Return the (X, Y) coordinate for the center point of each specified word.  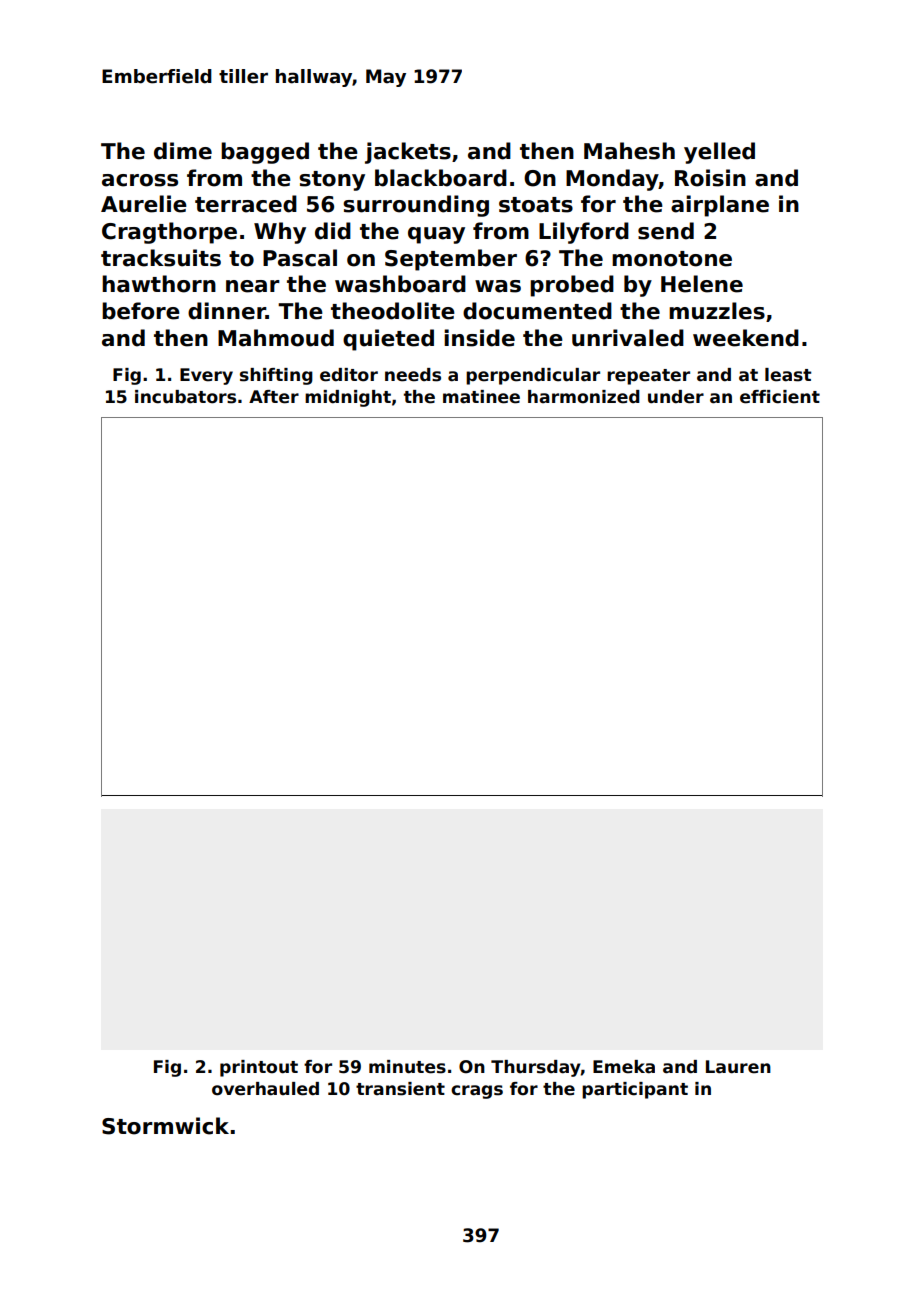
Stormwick (165, 1126)
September (451, 260)
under (676, 397)
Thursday (536, 1068)
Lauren (738, 1067)
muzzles (717, 311)
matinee (481, 397)
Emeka (624, 1067)
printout (259, 1068)
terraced (246, 204)
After (274, 397)
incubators (185, 397)
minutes (407, 1067)
